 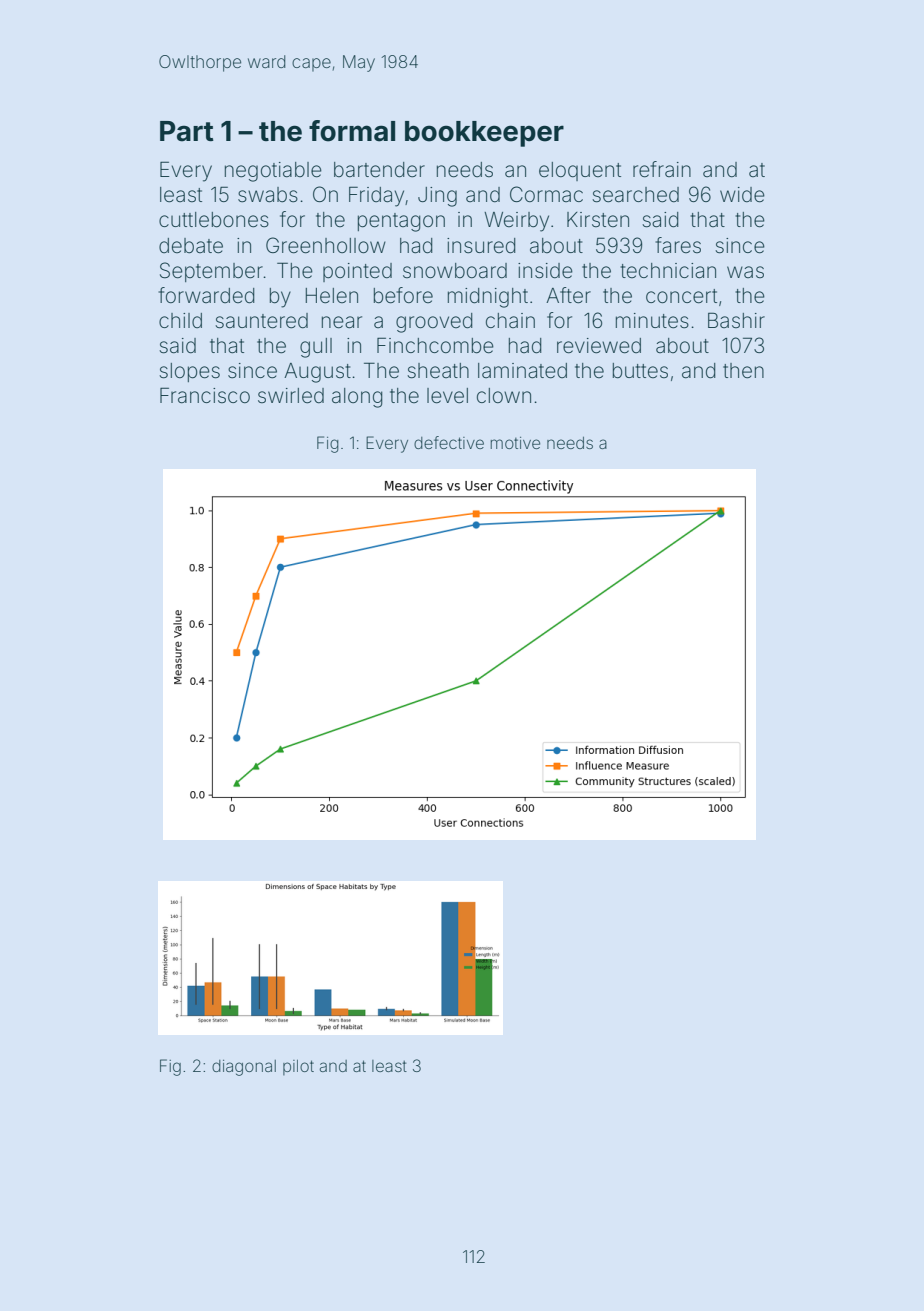 I want to click on defective, so click(x=449, y=442).
